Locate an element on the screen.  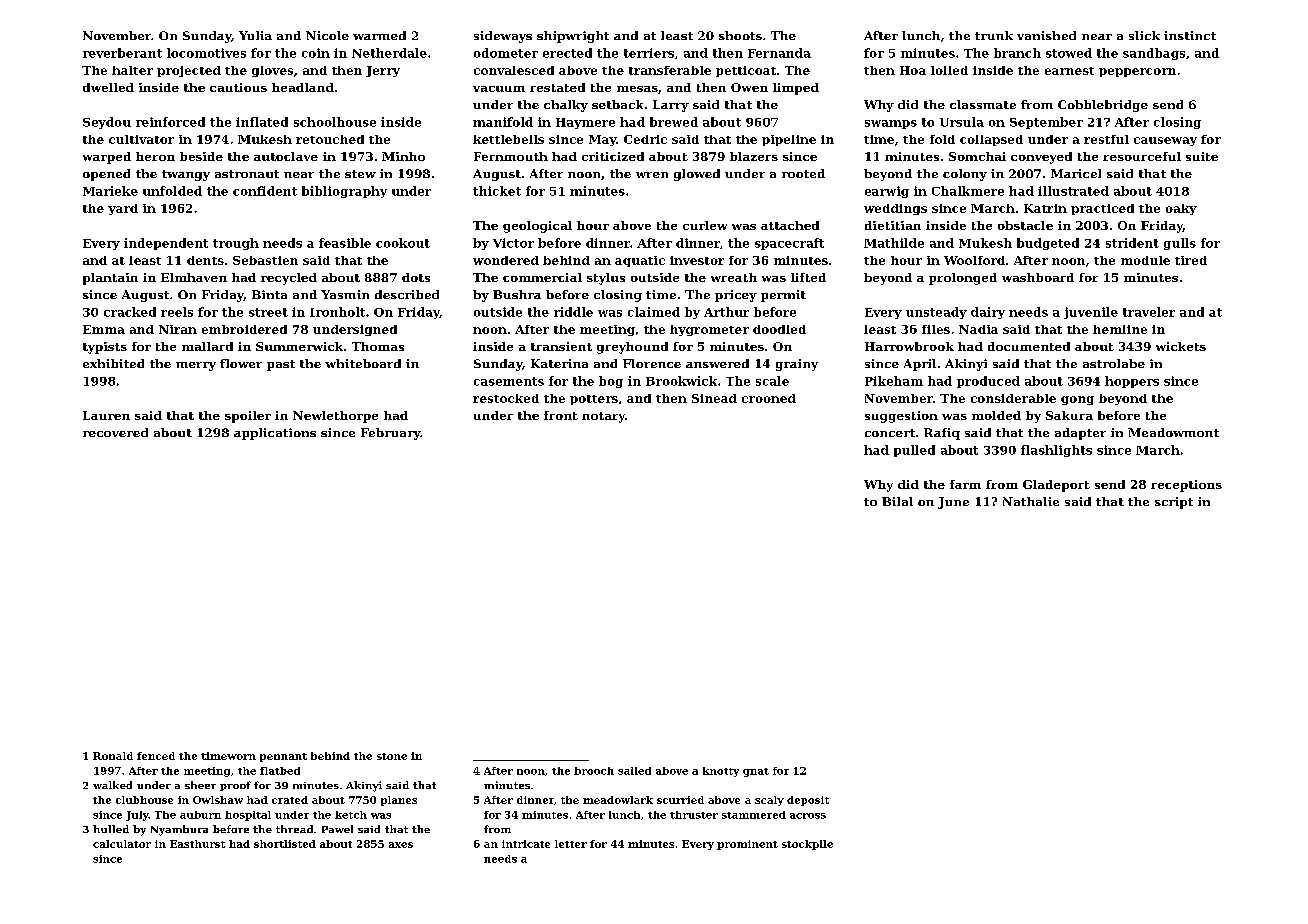
Cobblebridge is located at coordinates (1103, 106).
